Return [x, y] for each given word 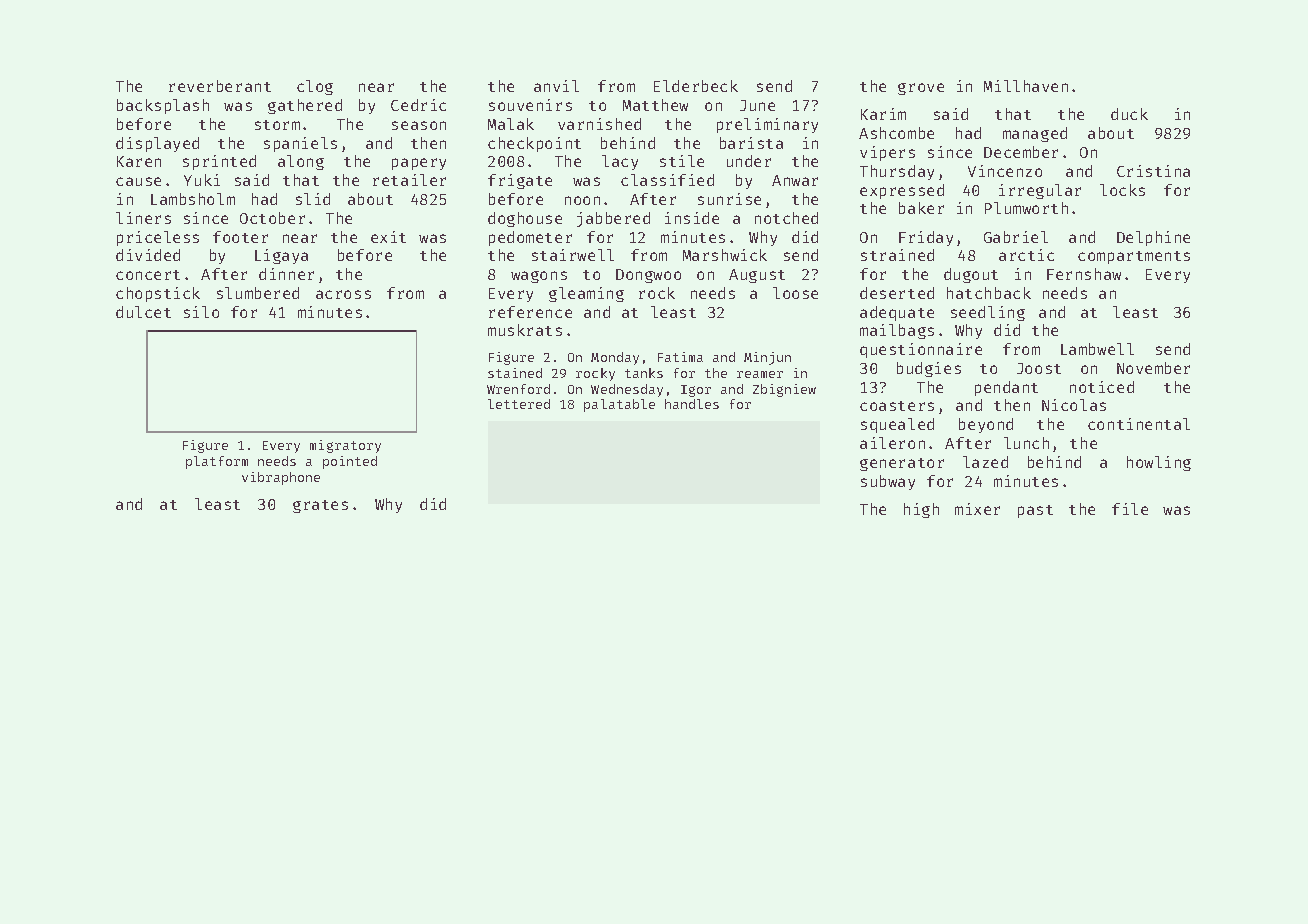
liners [143, 218]
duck [1129, 114]
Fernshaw [1084, 274]
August [757, 276]
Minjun [767, 358]
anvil [556, 86]
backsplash [163, 106]
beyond [986, 425]
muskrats [525, 330]
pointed [350, 462]
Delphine [1153, 238]
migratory [345, 446]
